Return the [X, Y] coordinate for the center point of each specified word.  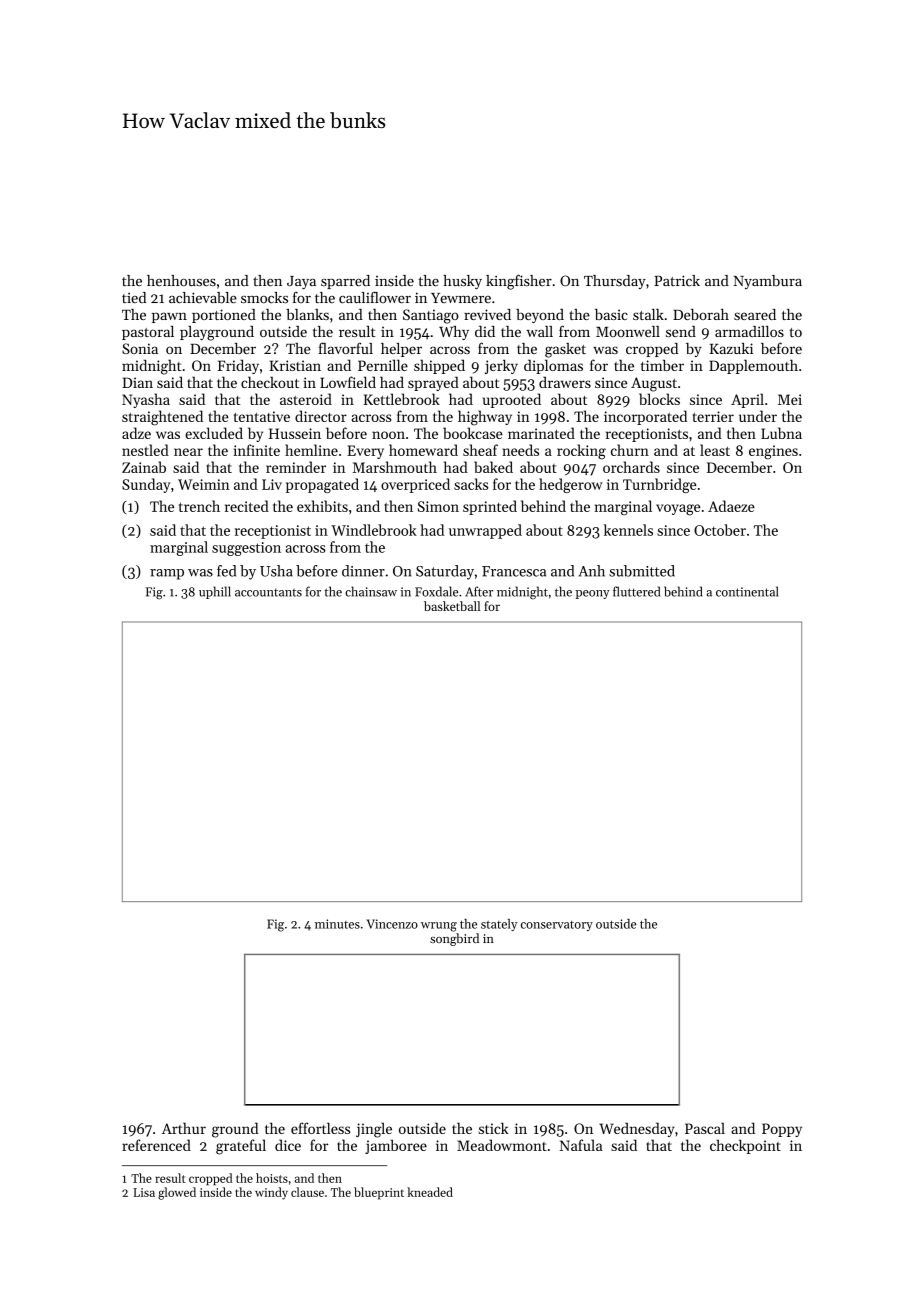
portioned [224, 316]
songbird [454, 939]
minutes [337, 924]
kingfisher [519, 282]
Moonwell [628, 331]
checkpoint [745, 1146]
